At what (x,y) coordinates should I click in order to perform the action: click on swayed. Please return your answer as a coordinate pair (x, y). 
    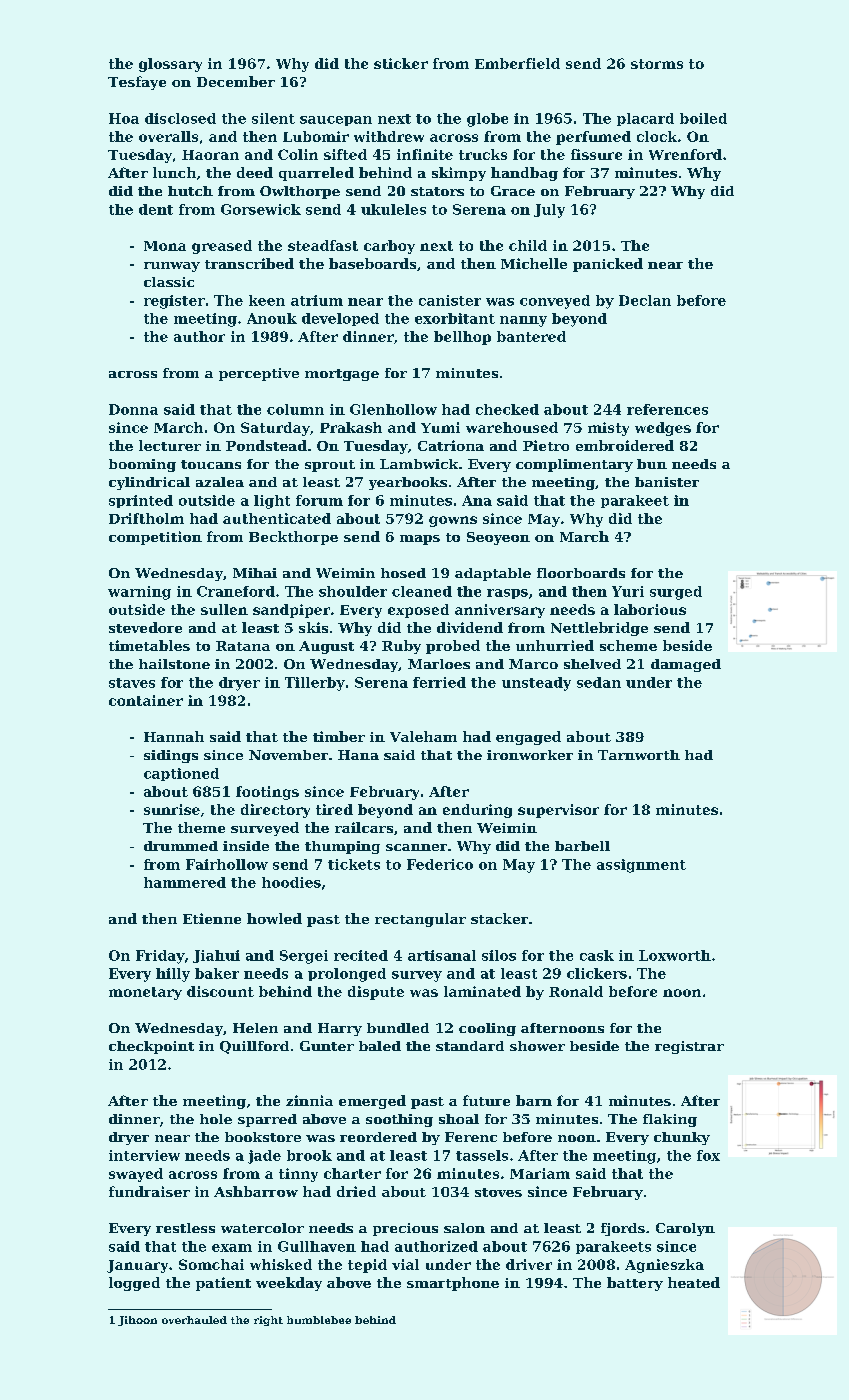
    Looking at the image, I should click on (136, 1175).
